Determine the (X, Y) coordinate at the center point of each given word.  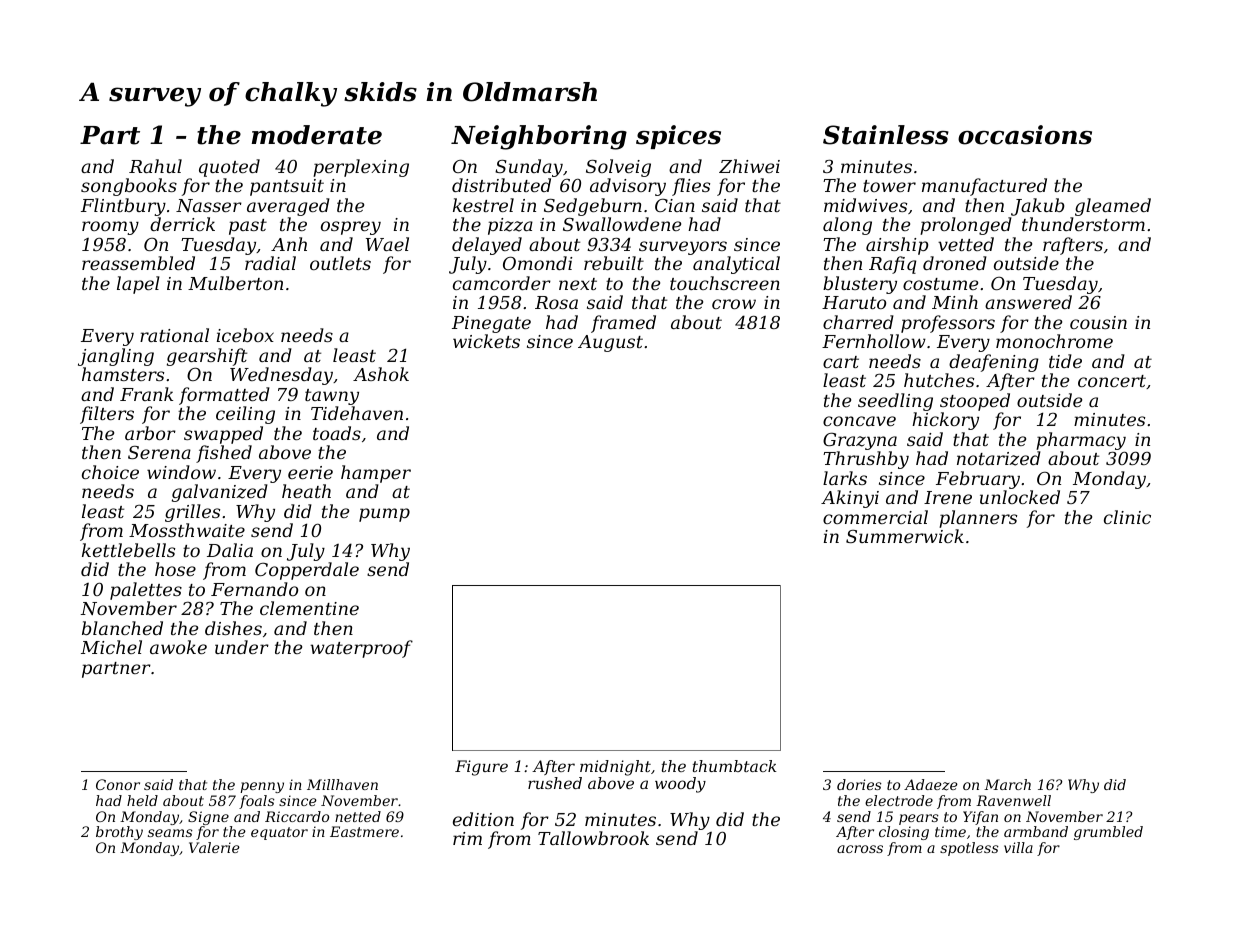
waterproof (361, 649)
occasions (1025, 135)
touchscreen (725, 283)
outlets (340, 263)
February (978, 480)
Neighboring (539, 137)
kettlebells (128, 550)
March (1007, 784)
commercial (875, 517)
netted (358, 816)
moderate (317, 135)
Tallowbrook (593, 838)
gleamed (1113, 207)
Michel (111, 647)
